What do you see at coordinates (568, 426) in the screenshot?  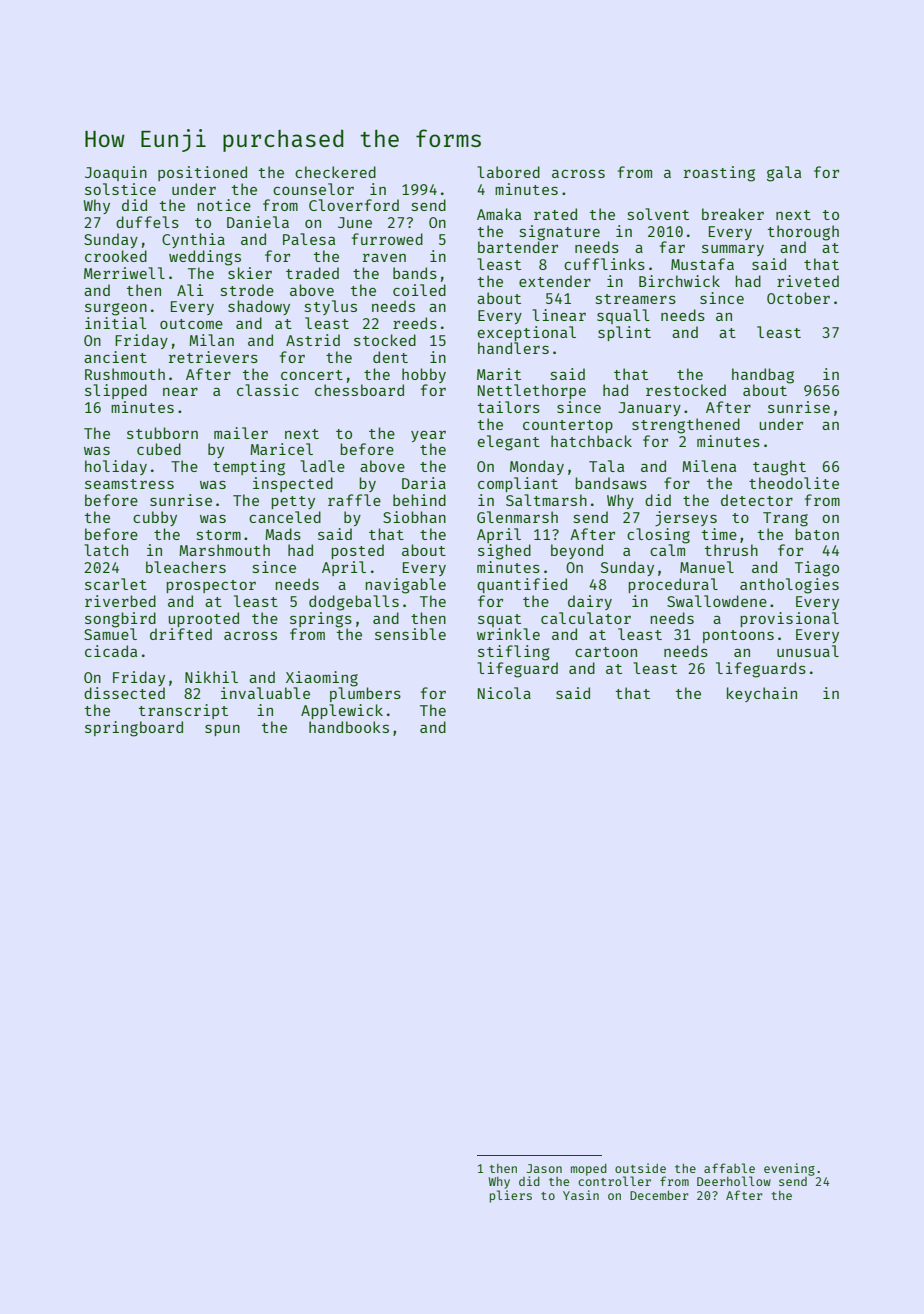 I see `countertop` at bounding box center [568, 426].
